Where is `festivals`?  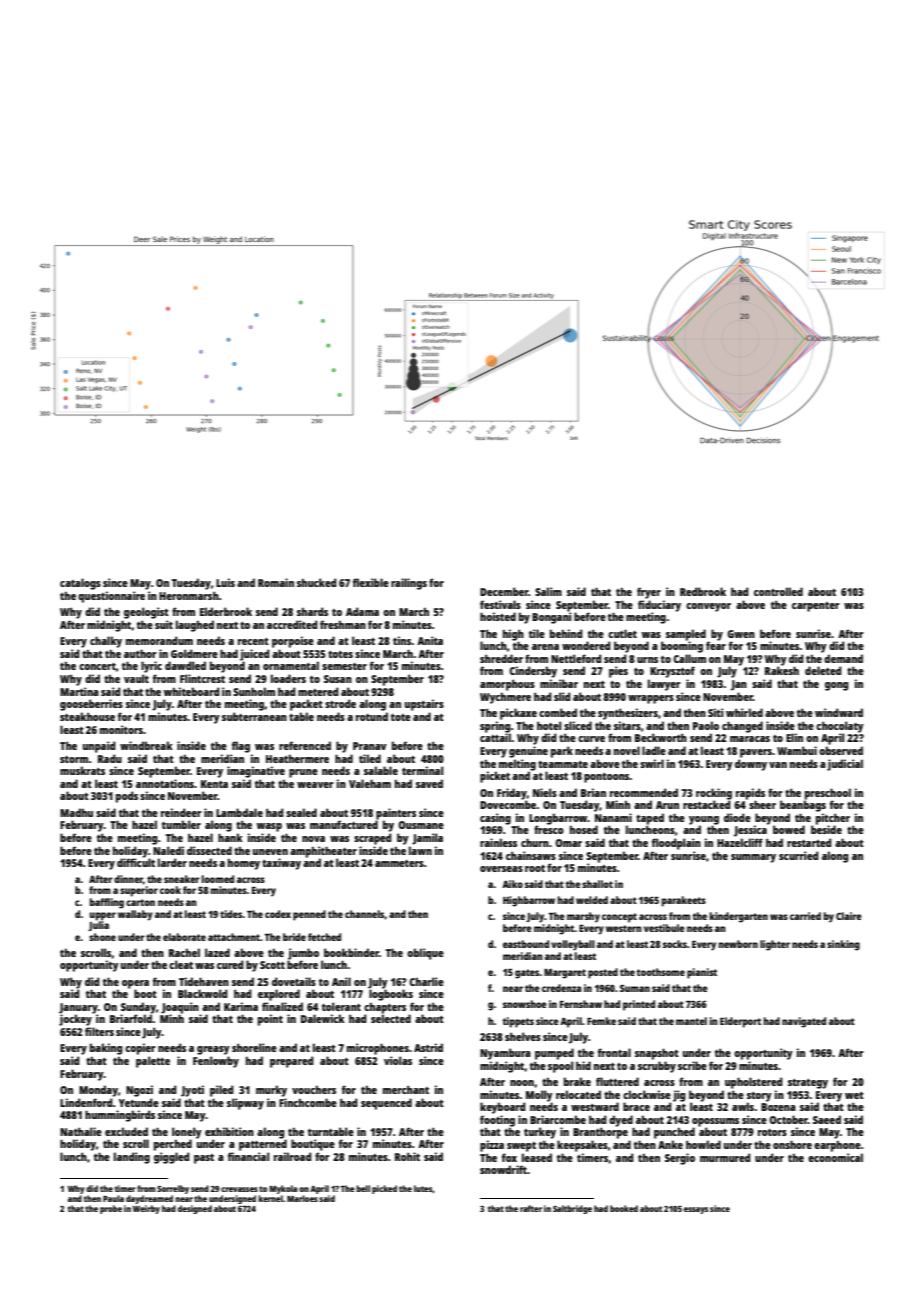
festivals is located at coordinates (500, 604).
